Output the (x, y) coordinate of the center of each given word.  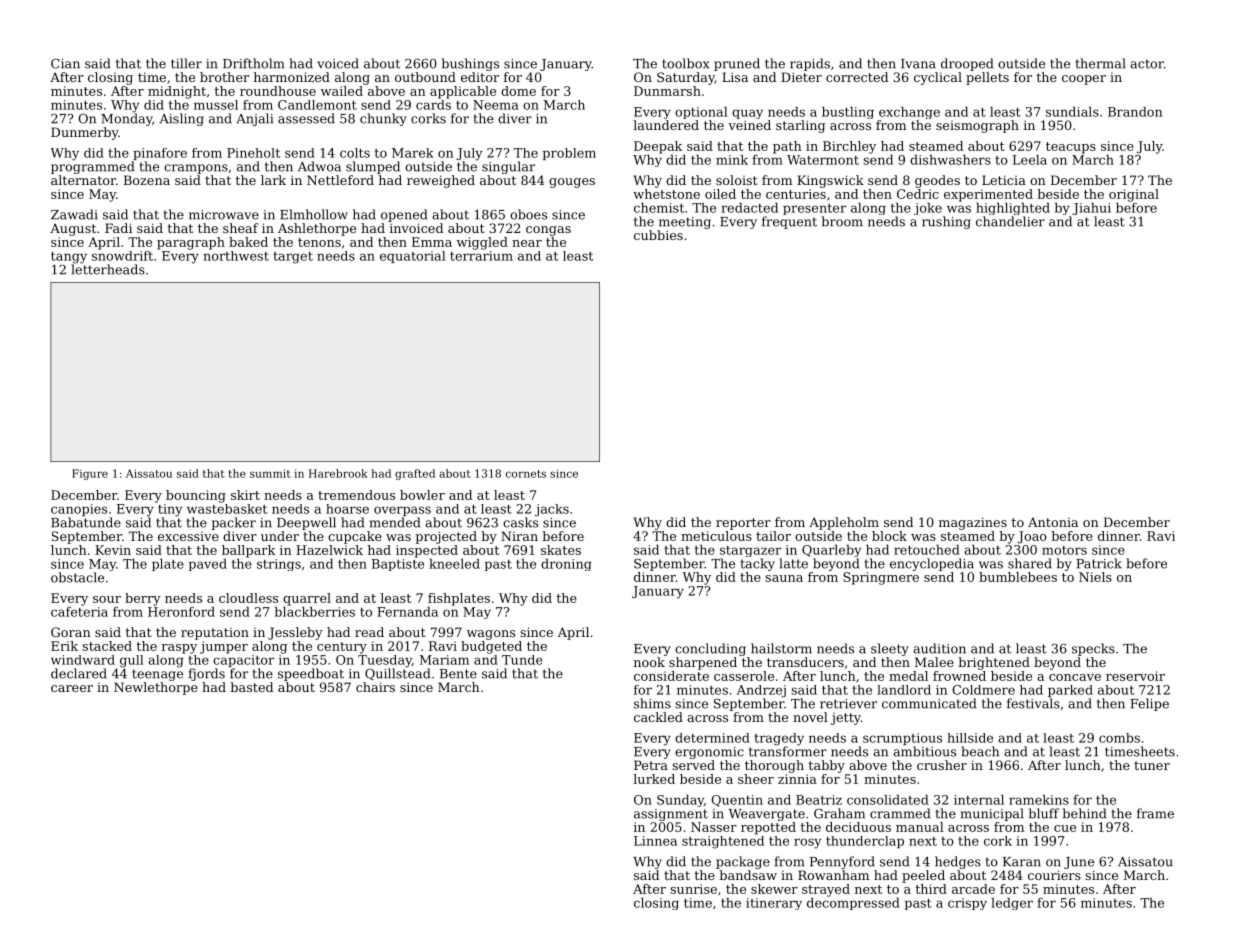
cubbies (658, 235)
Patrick (1099, 563)
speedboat (311, 674)
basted (251, 687)
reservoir (1135, 676)
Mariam (444, 660)
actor (1147, 64)
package (743, 862)
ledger (1012, 903)
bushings (470, 64)
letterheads (108, 269)
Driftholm (253, 63)
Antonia (1053, 522)
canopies (79, 510)
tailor (773, 536)
